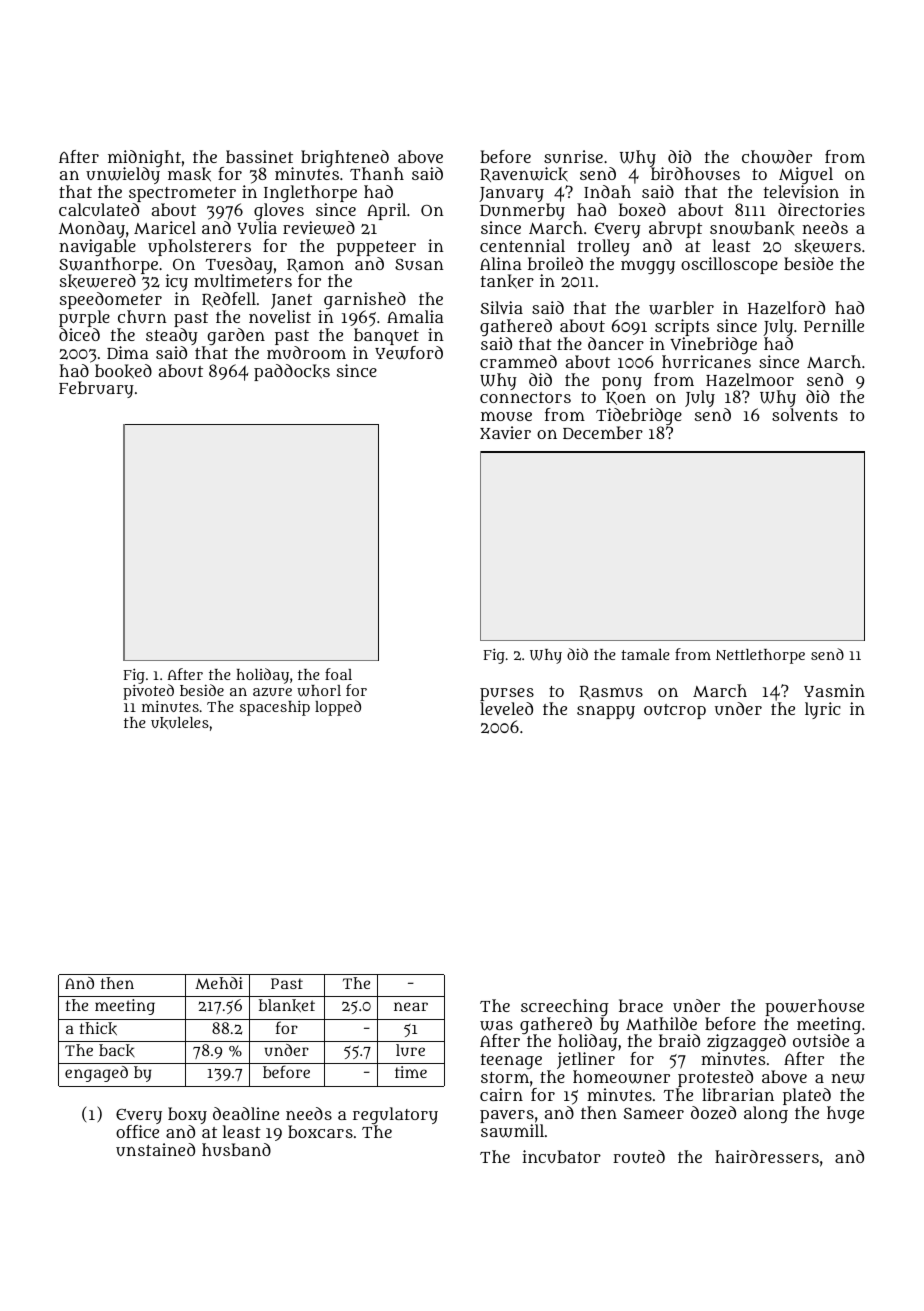 Image resolution: width=924 pixels, height=1311 pixels. What do you see at coordinates (675, 711) in the screenshot?
I see `outcrop` at bounding box center [675, 711].
